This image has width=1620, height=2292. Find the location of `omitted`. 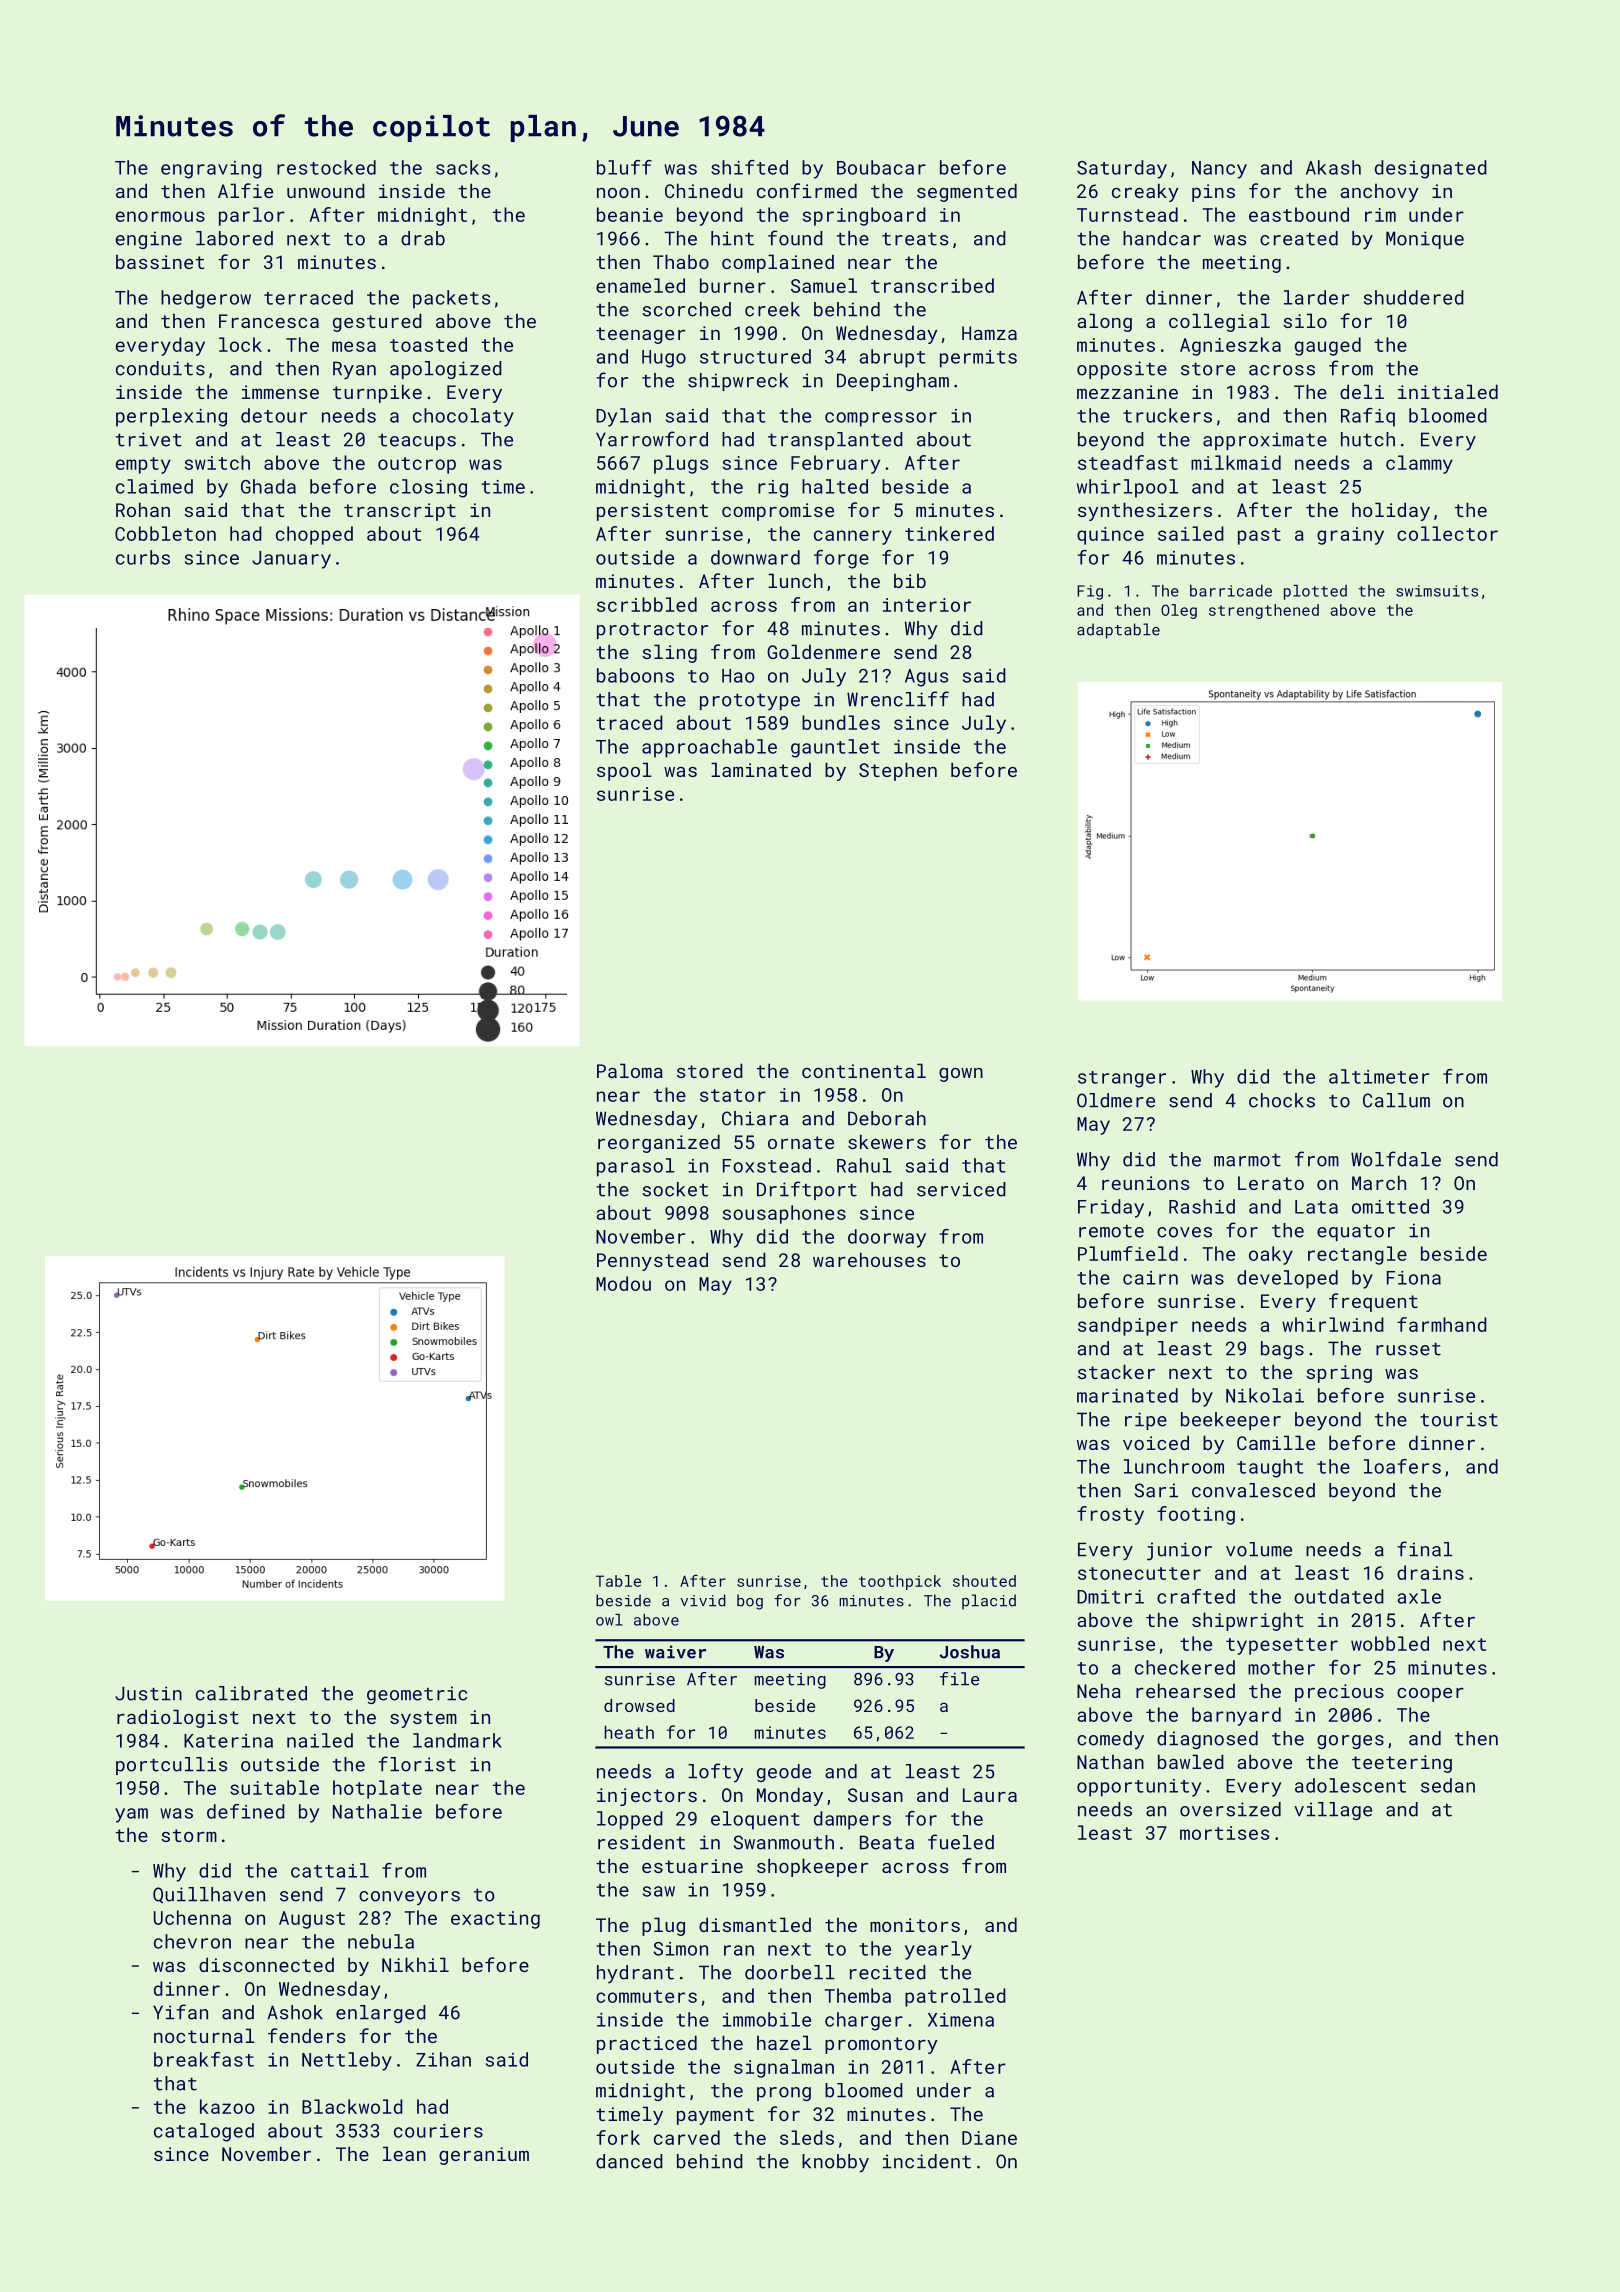

omitted is located at coordinates (1390, 1206).
